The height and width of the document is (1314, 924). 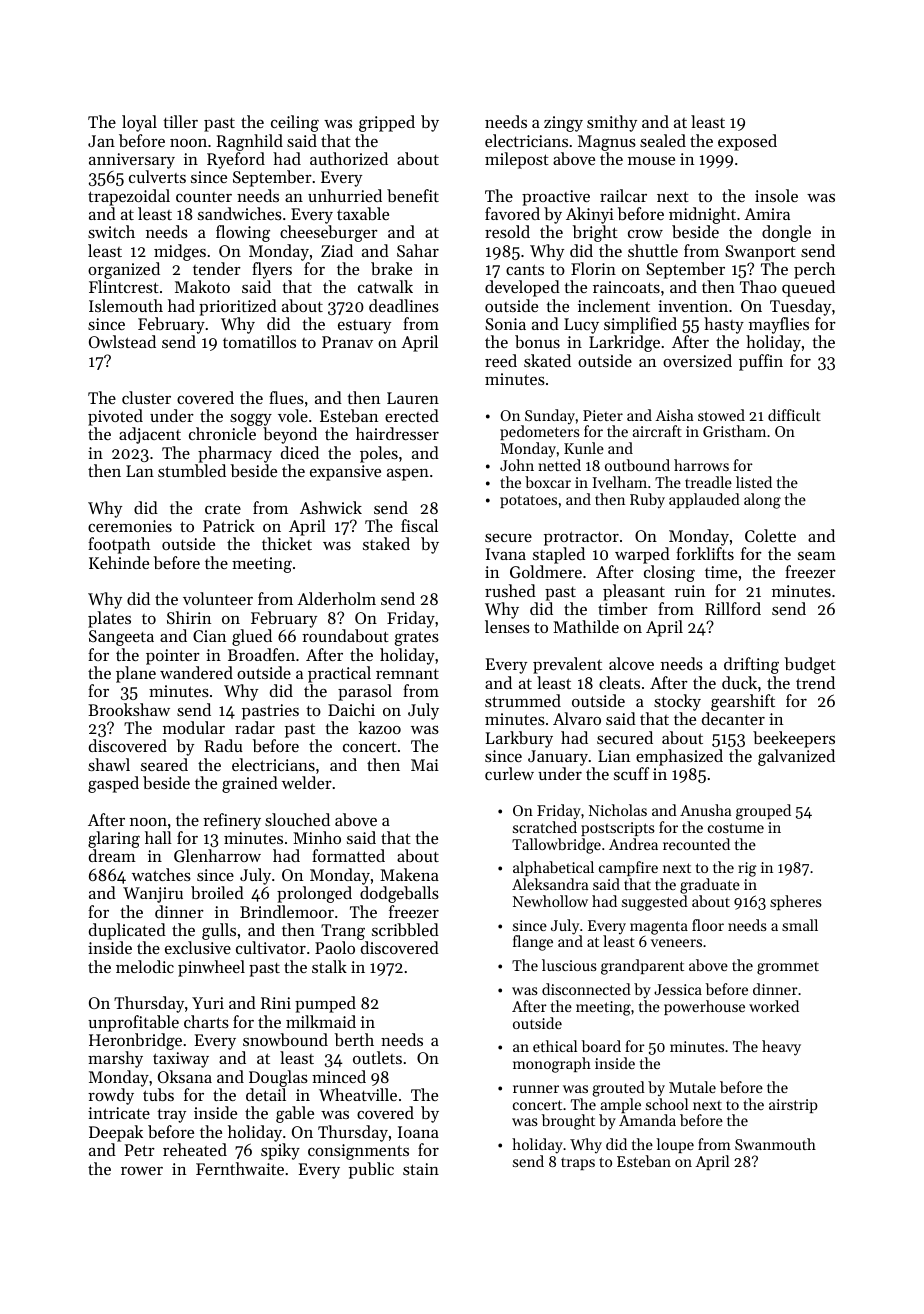 I want to click on Oksana, so click(x=185, y=1076).
